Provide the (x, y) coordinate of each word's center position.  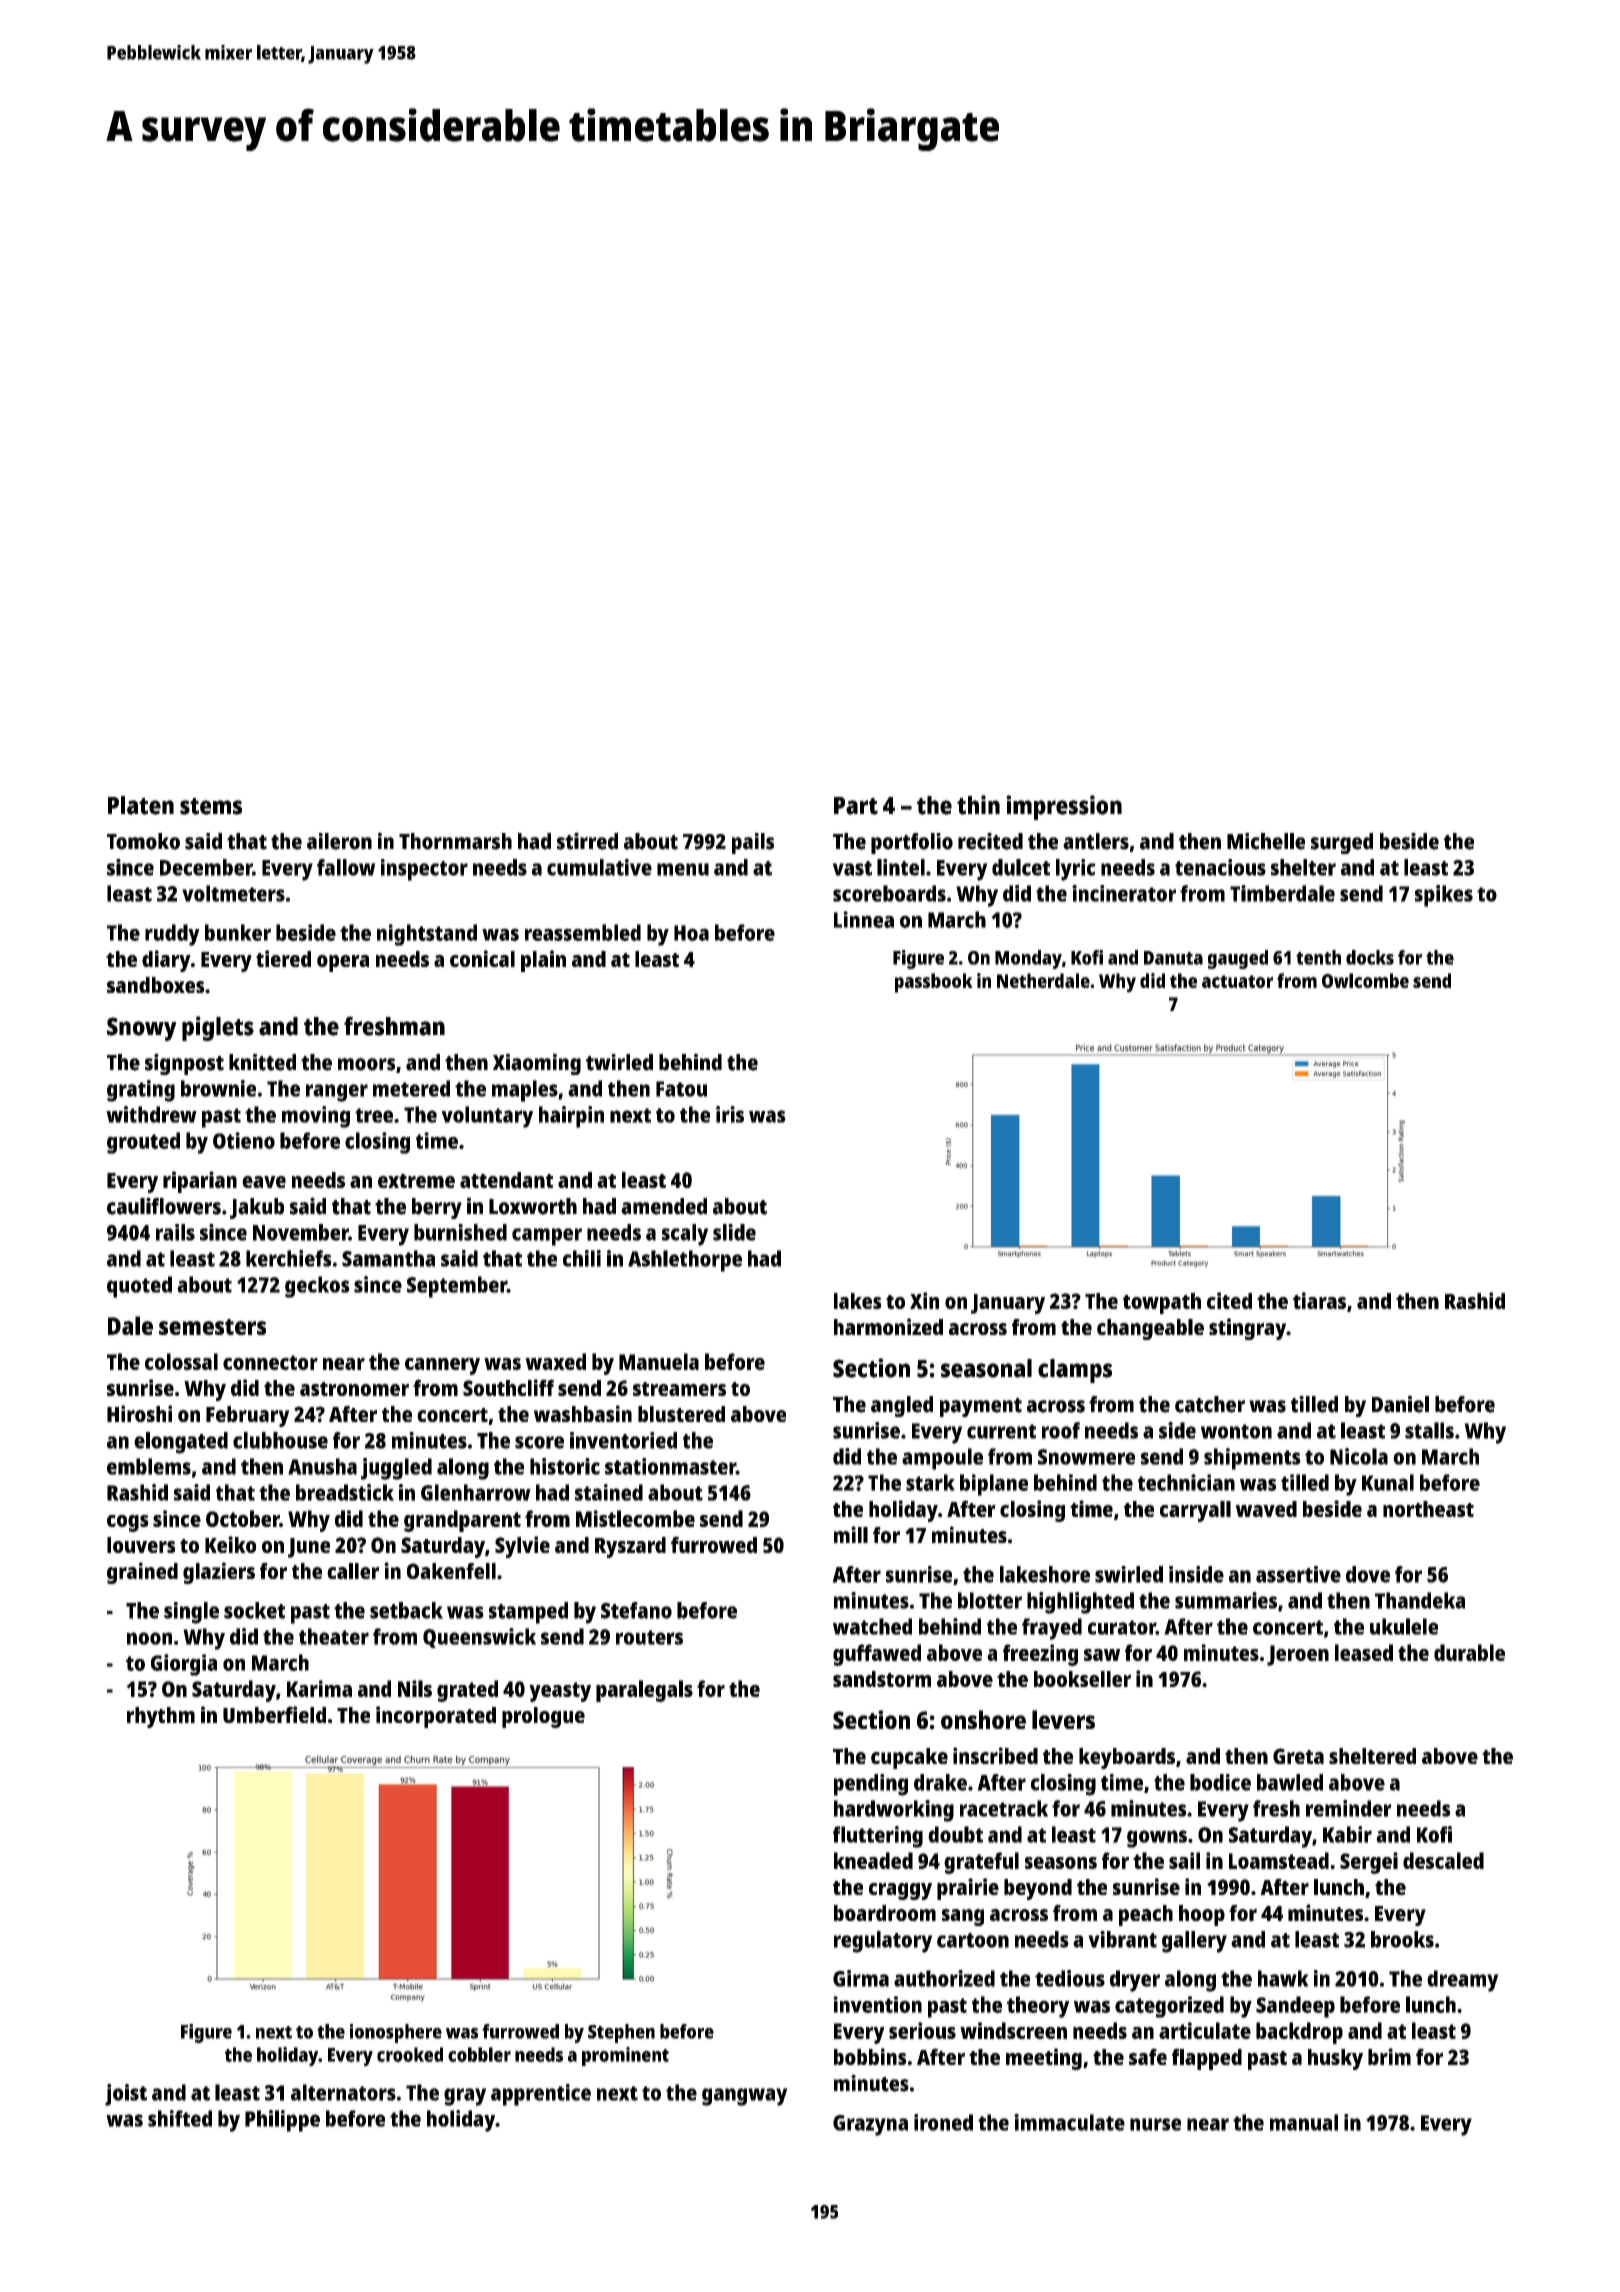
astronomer (354, 1389)
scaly (685, 1235)
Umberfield (274, 1714)
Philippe (282, 2121)
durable (1469, 1652)
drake (940, 1782)
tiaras (1319, 1300)
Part (856, 806)
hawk (1283, 1978)
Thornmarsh (455, 841)
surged (1342, 843)
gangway (745, 2097)
